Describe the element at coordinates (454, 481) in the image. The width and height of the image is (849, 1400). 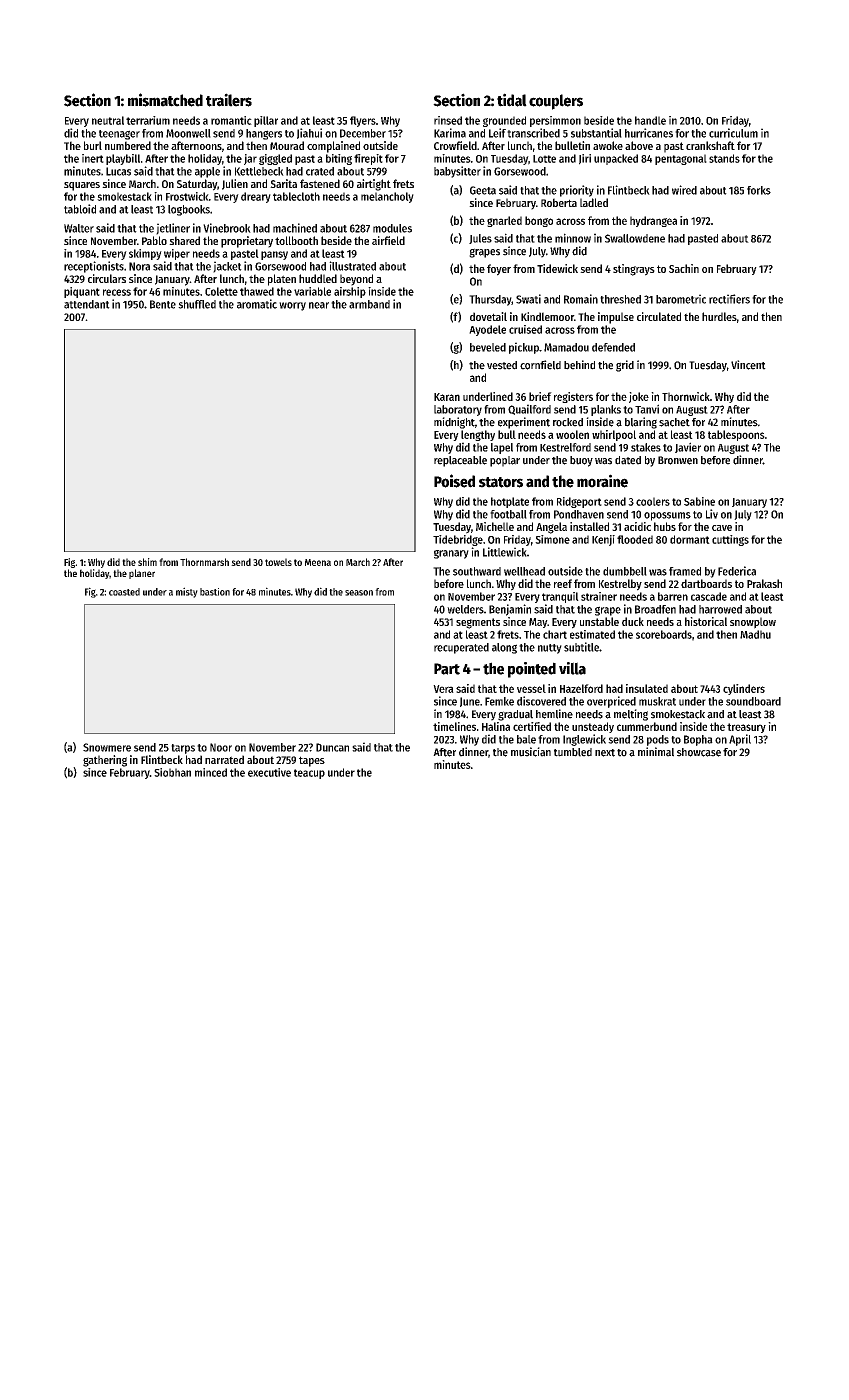
I see `Poised` at that location.
